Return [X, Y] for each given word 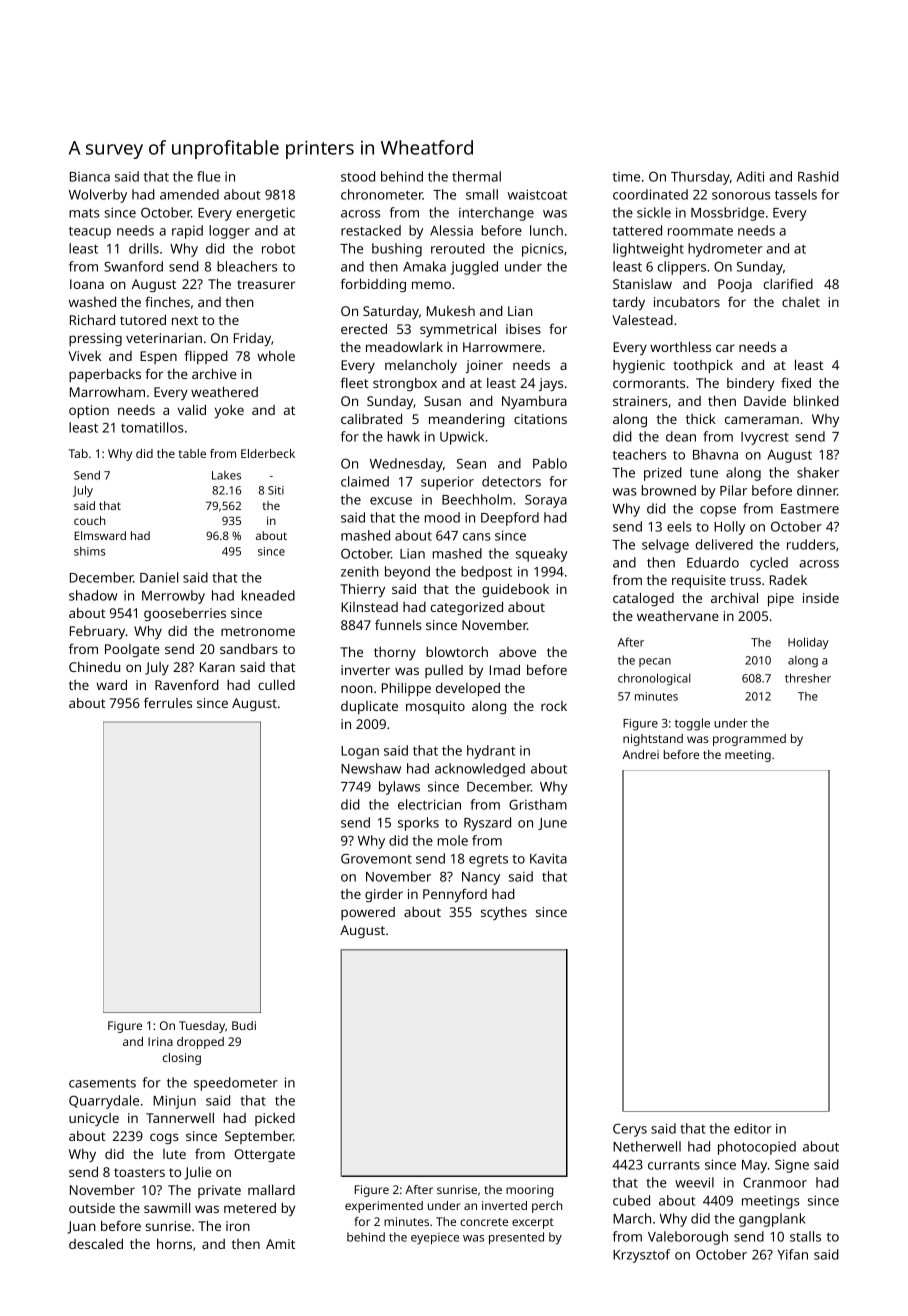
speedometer [236, 1084]
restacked [371, 230]
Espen [158, 357]
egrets [488, 860]
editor [753, 1128]
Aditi [750, 176]
